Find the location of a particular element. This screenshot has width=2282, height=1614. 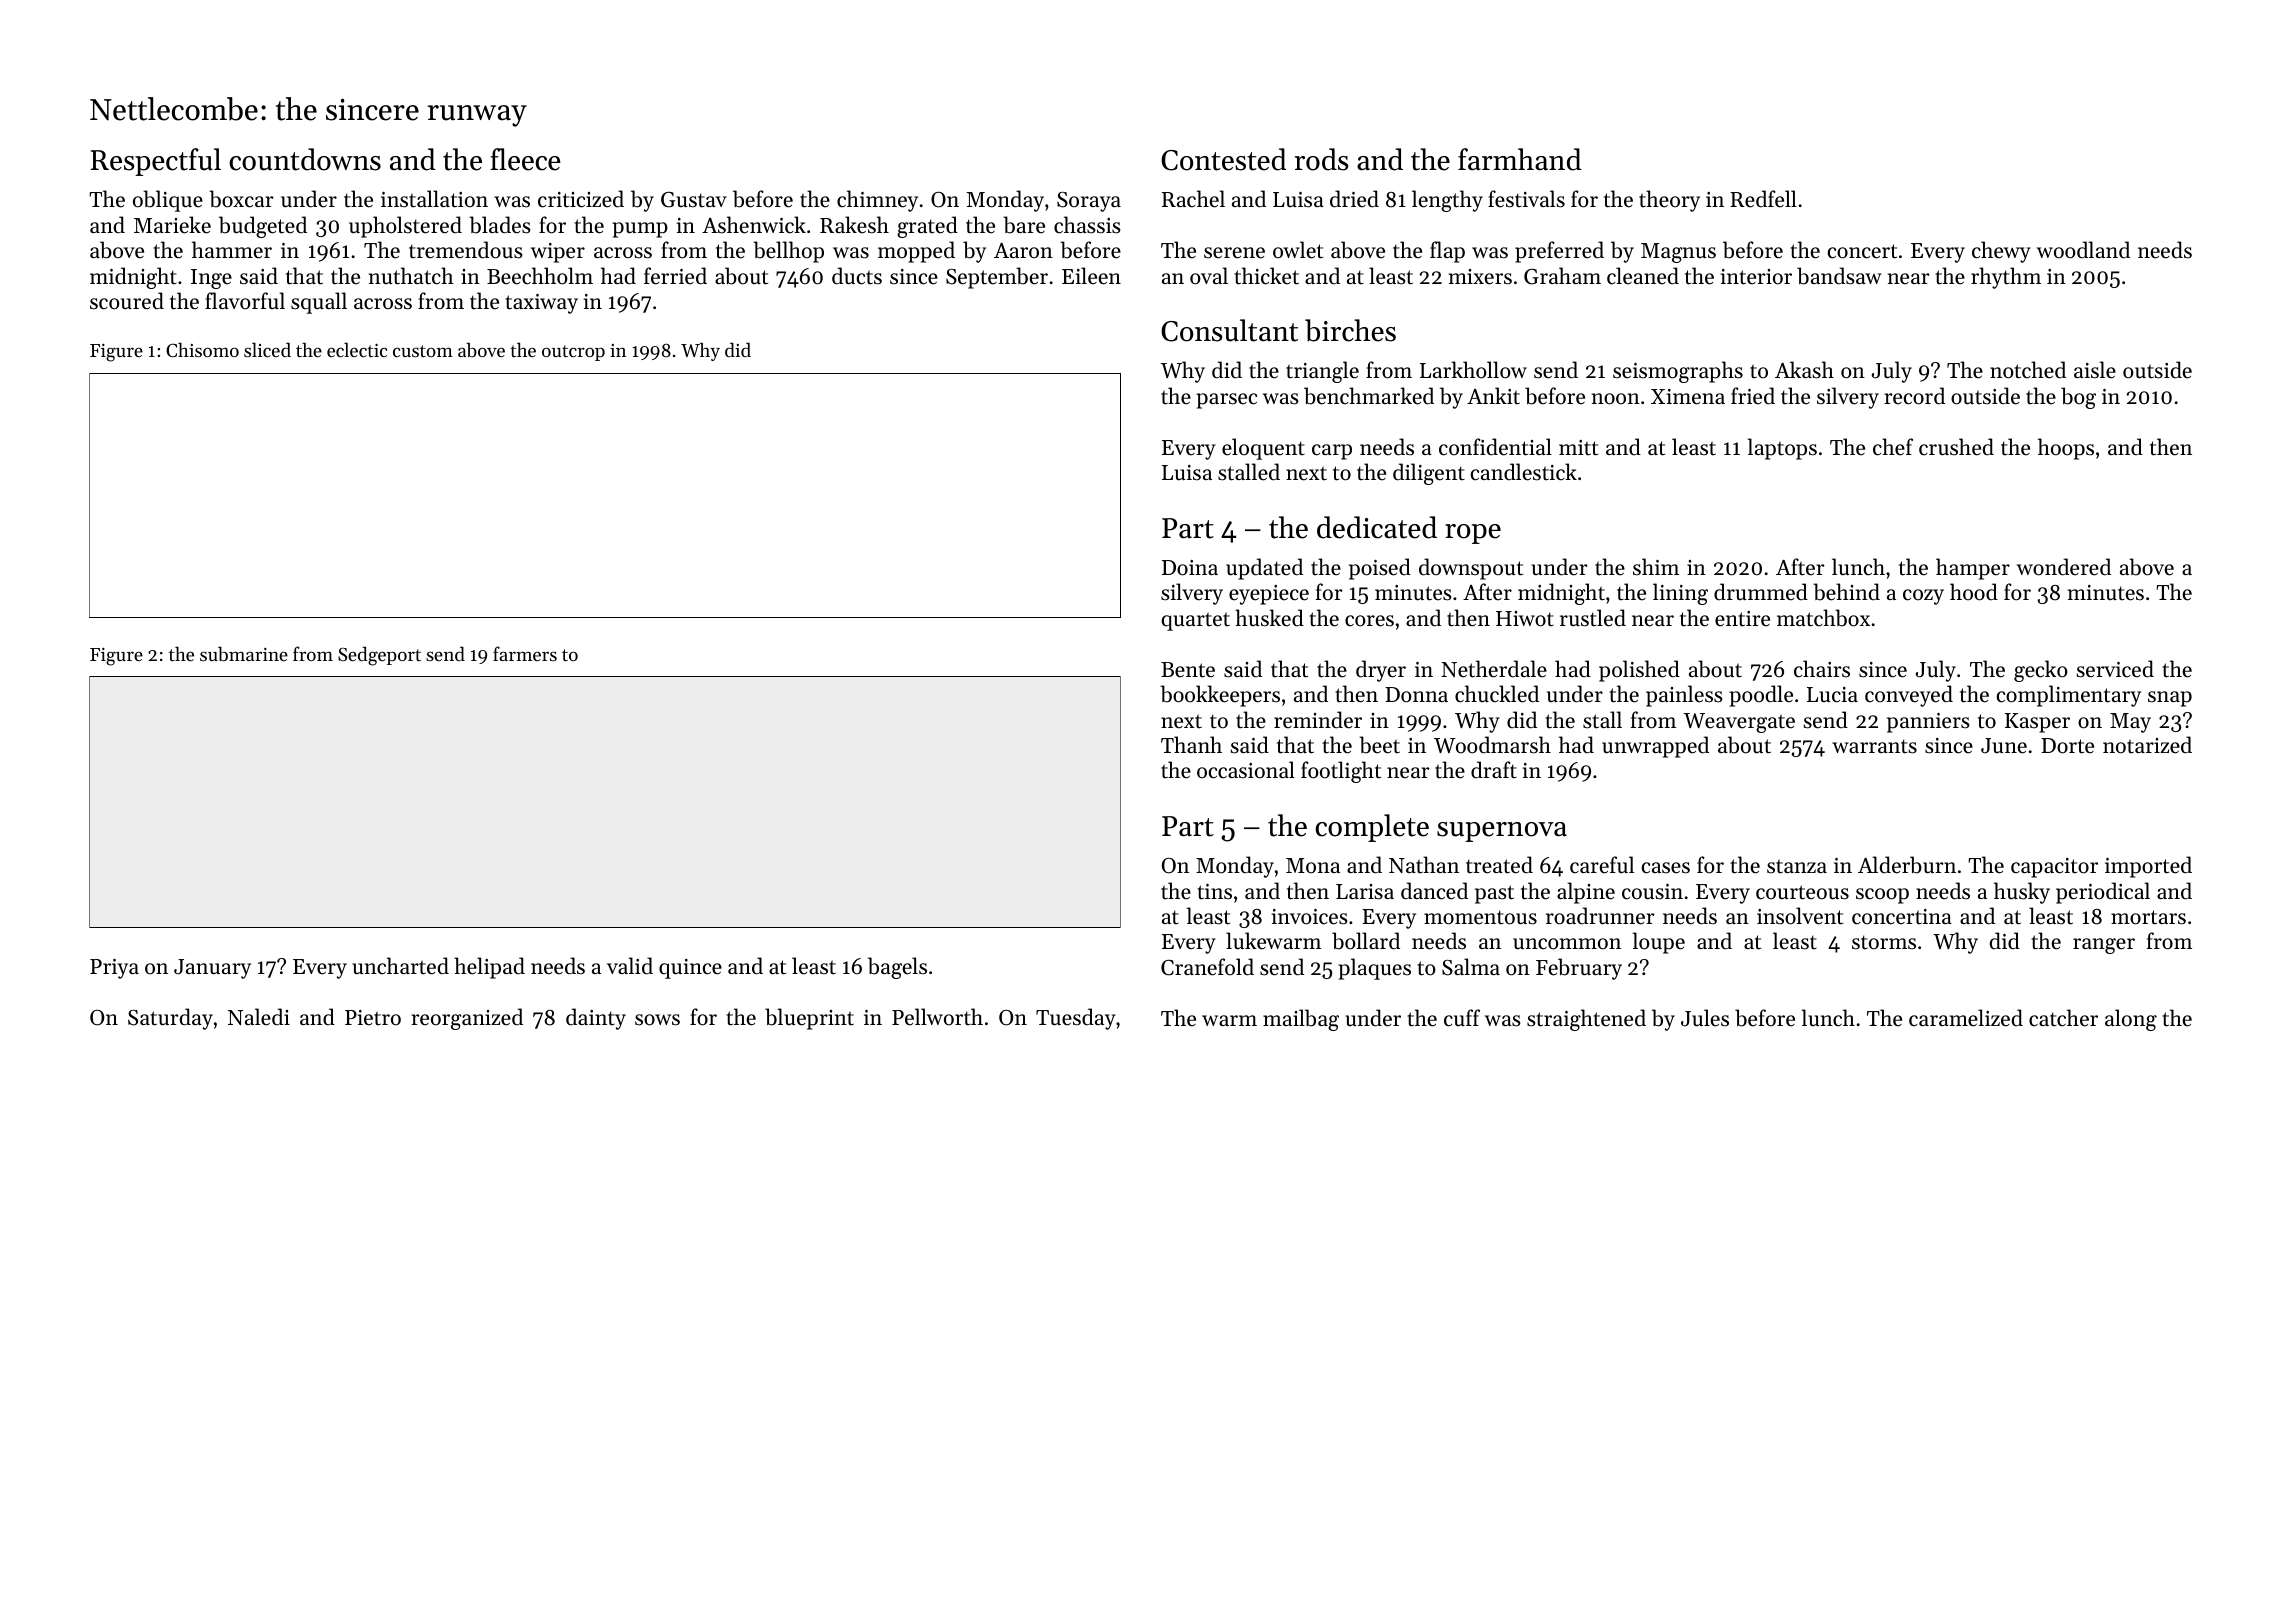

Beechholm is located at coordinates (540, 276).
